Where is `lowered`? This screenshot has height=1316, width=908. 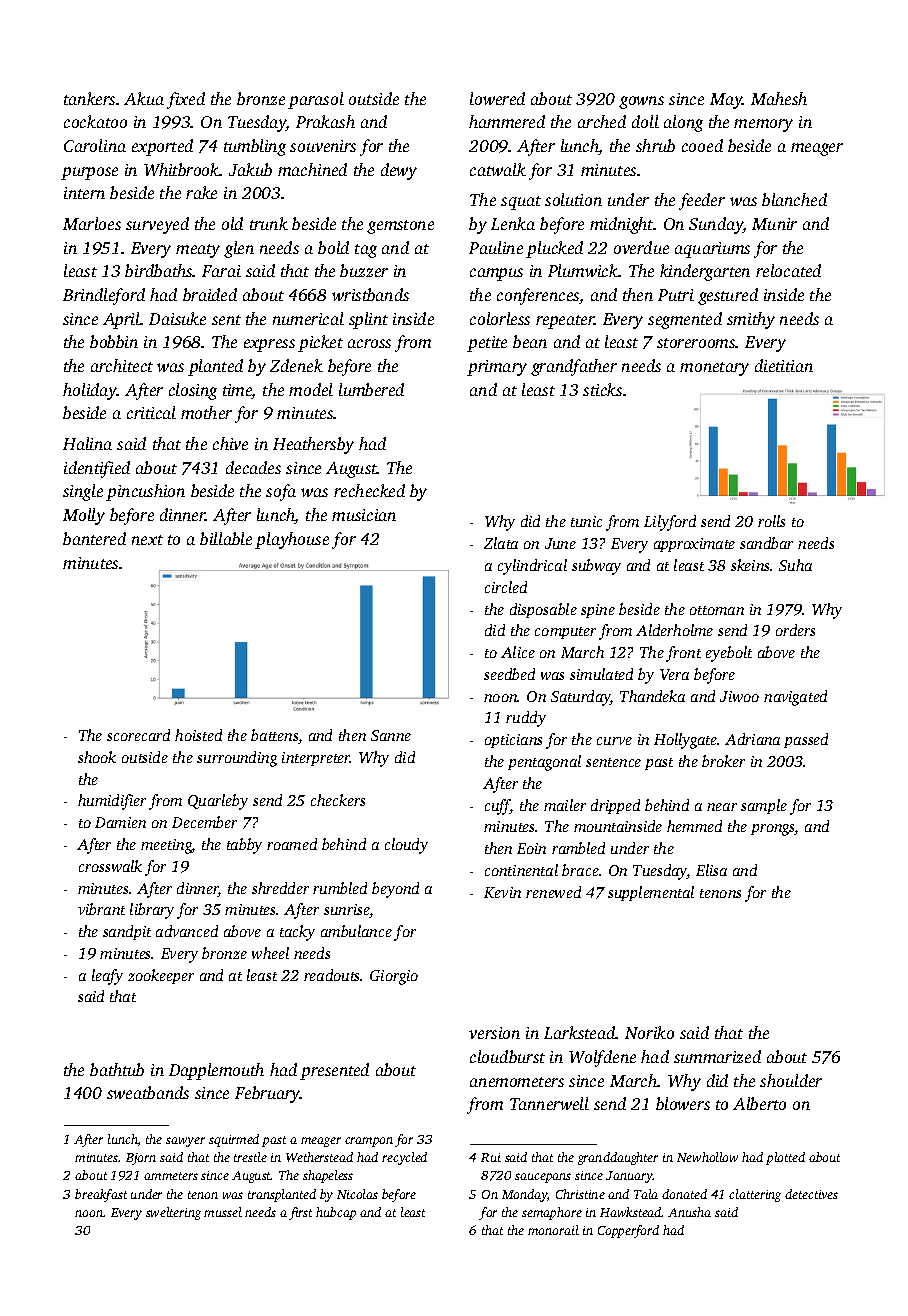
lowered is located at coordinates (497, 98).
